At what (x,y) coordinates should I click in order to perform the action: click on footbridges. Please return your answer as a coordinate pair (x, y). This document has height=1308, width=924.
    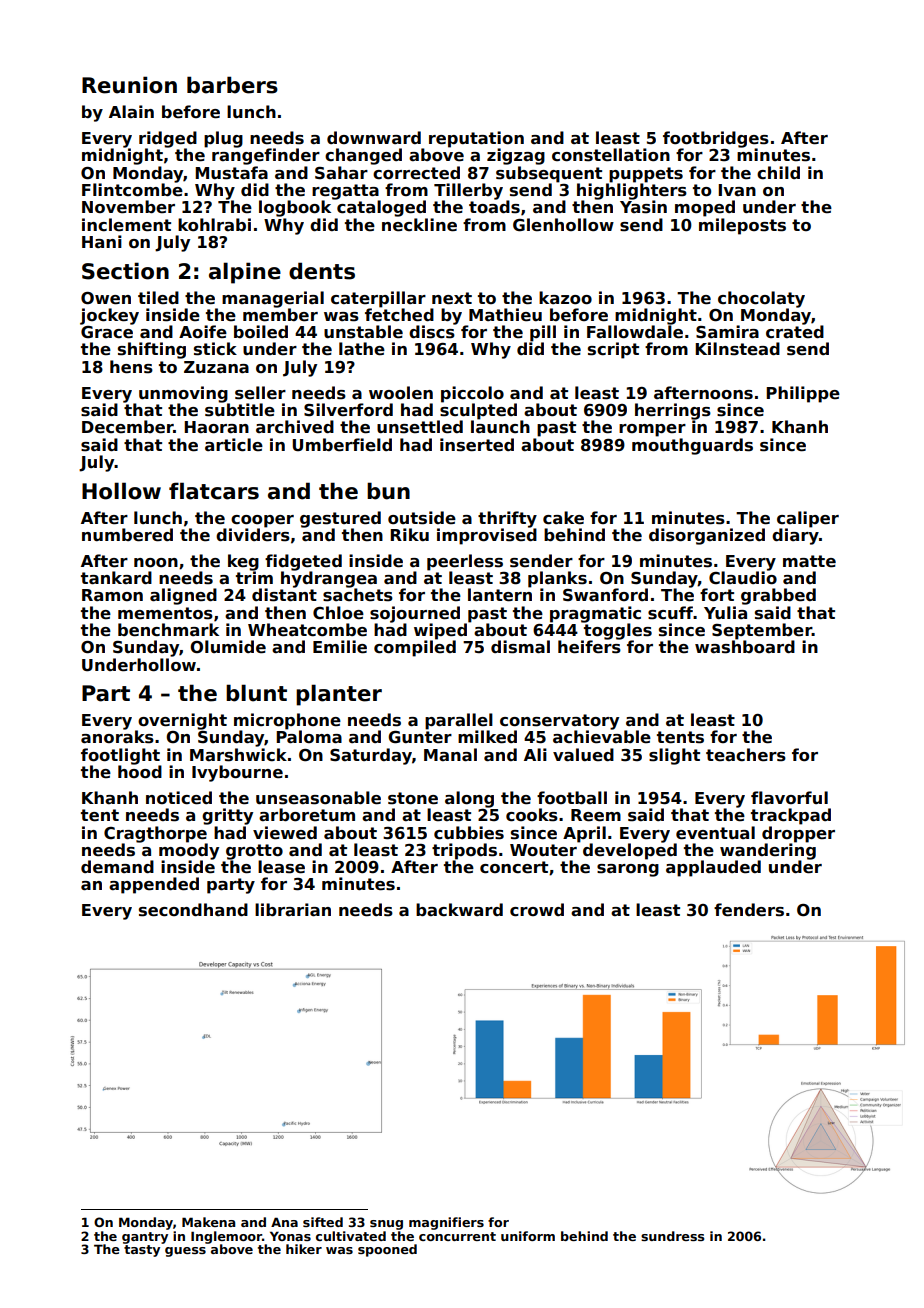
    Looking at the image, I should click on (716, 139).
